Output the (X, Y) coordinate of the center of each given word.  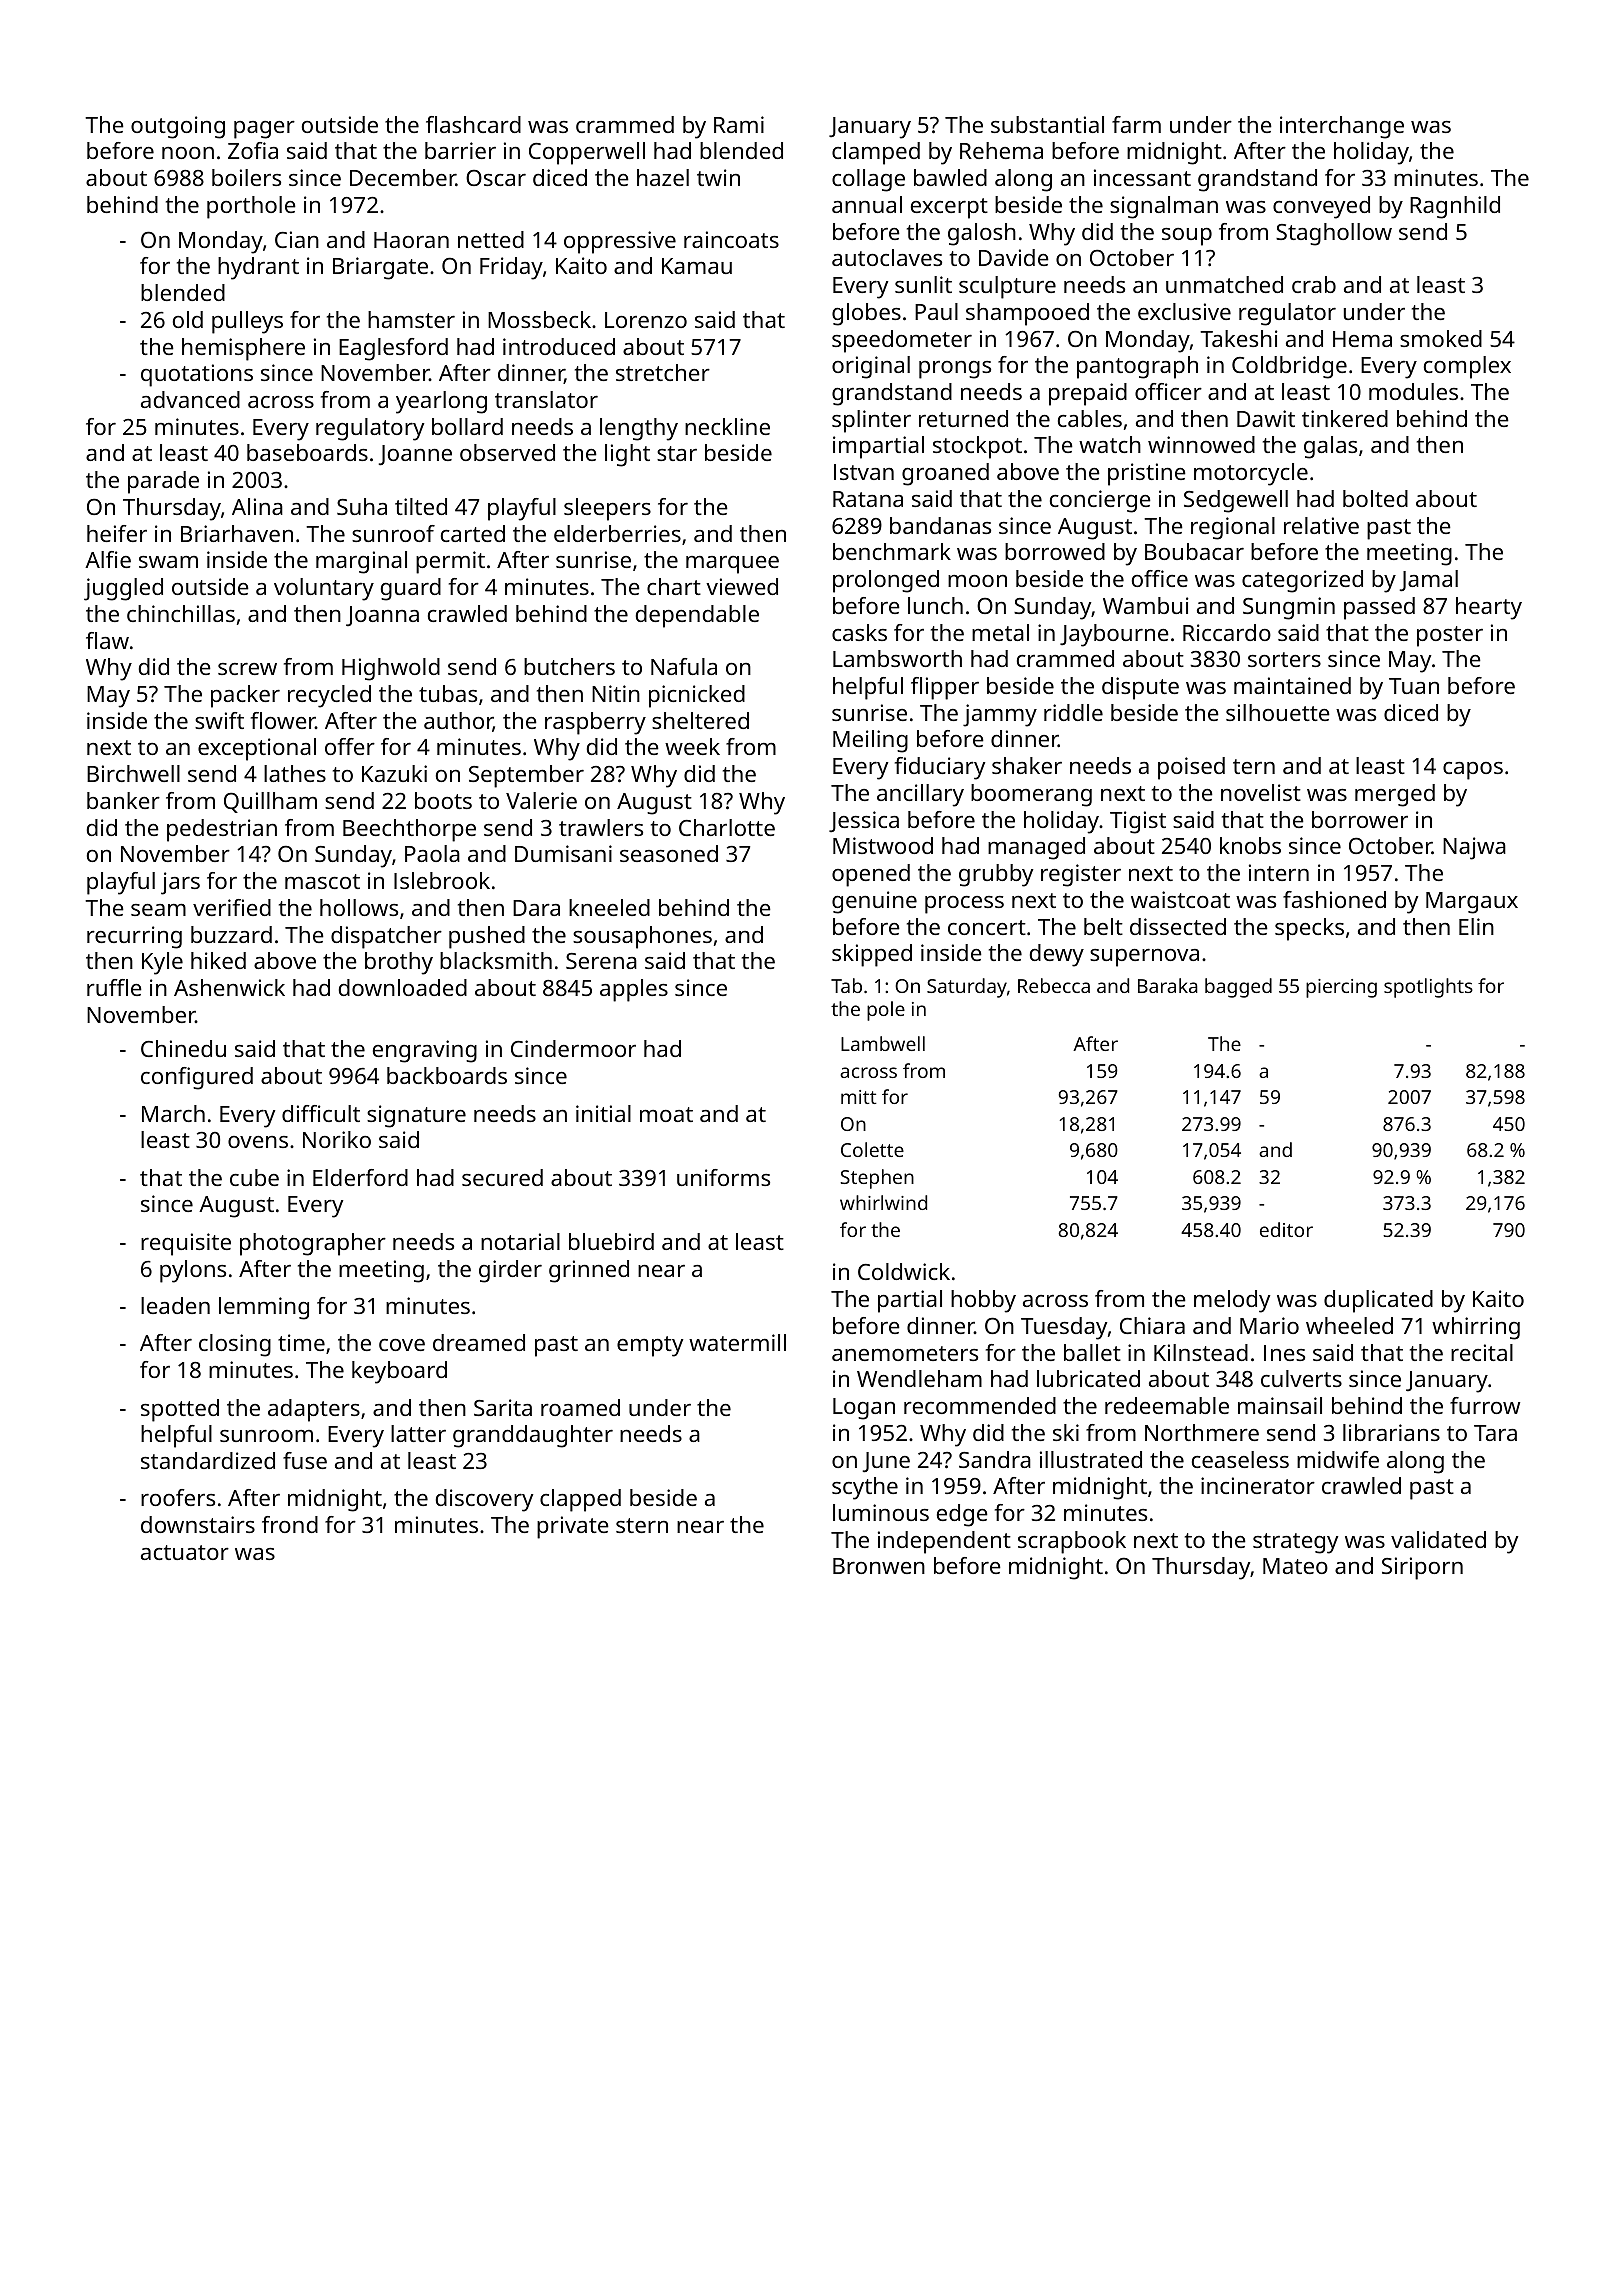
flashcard (473, 124)
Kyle (162, 963)
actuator (185, 1552)
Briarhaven (237, 533)
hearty (1489, 608)
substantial (1047, 124)
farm (1136, 124)
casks (859, 632)
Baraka (1168, 985)
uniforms (723, 1177)
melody (1232, 1301)
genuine (874, 902)
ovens (258, 1142)
